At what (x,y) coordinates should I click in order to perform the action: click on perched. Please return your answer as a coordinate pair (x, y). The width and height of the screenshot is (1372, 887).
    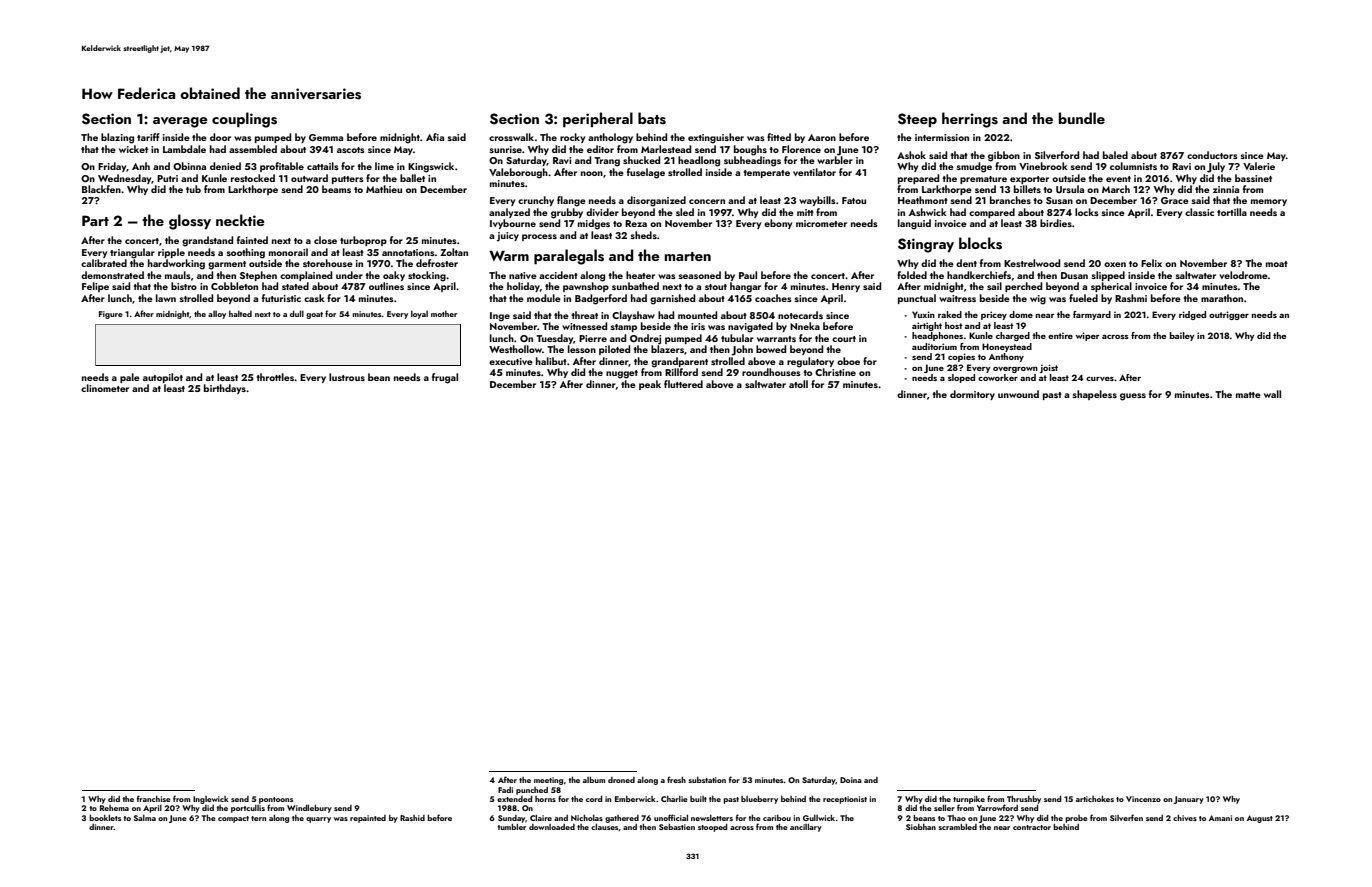
    Looking at the image, I should click on (1023, 287).
